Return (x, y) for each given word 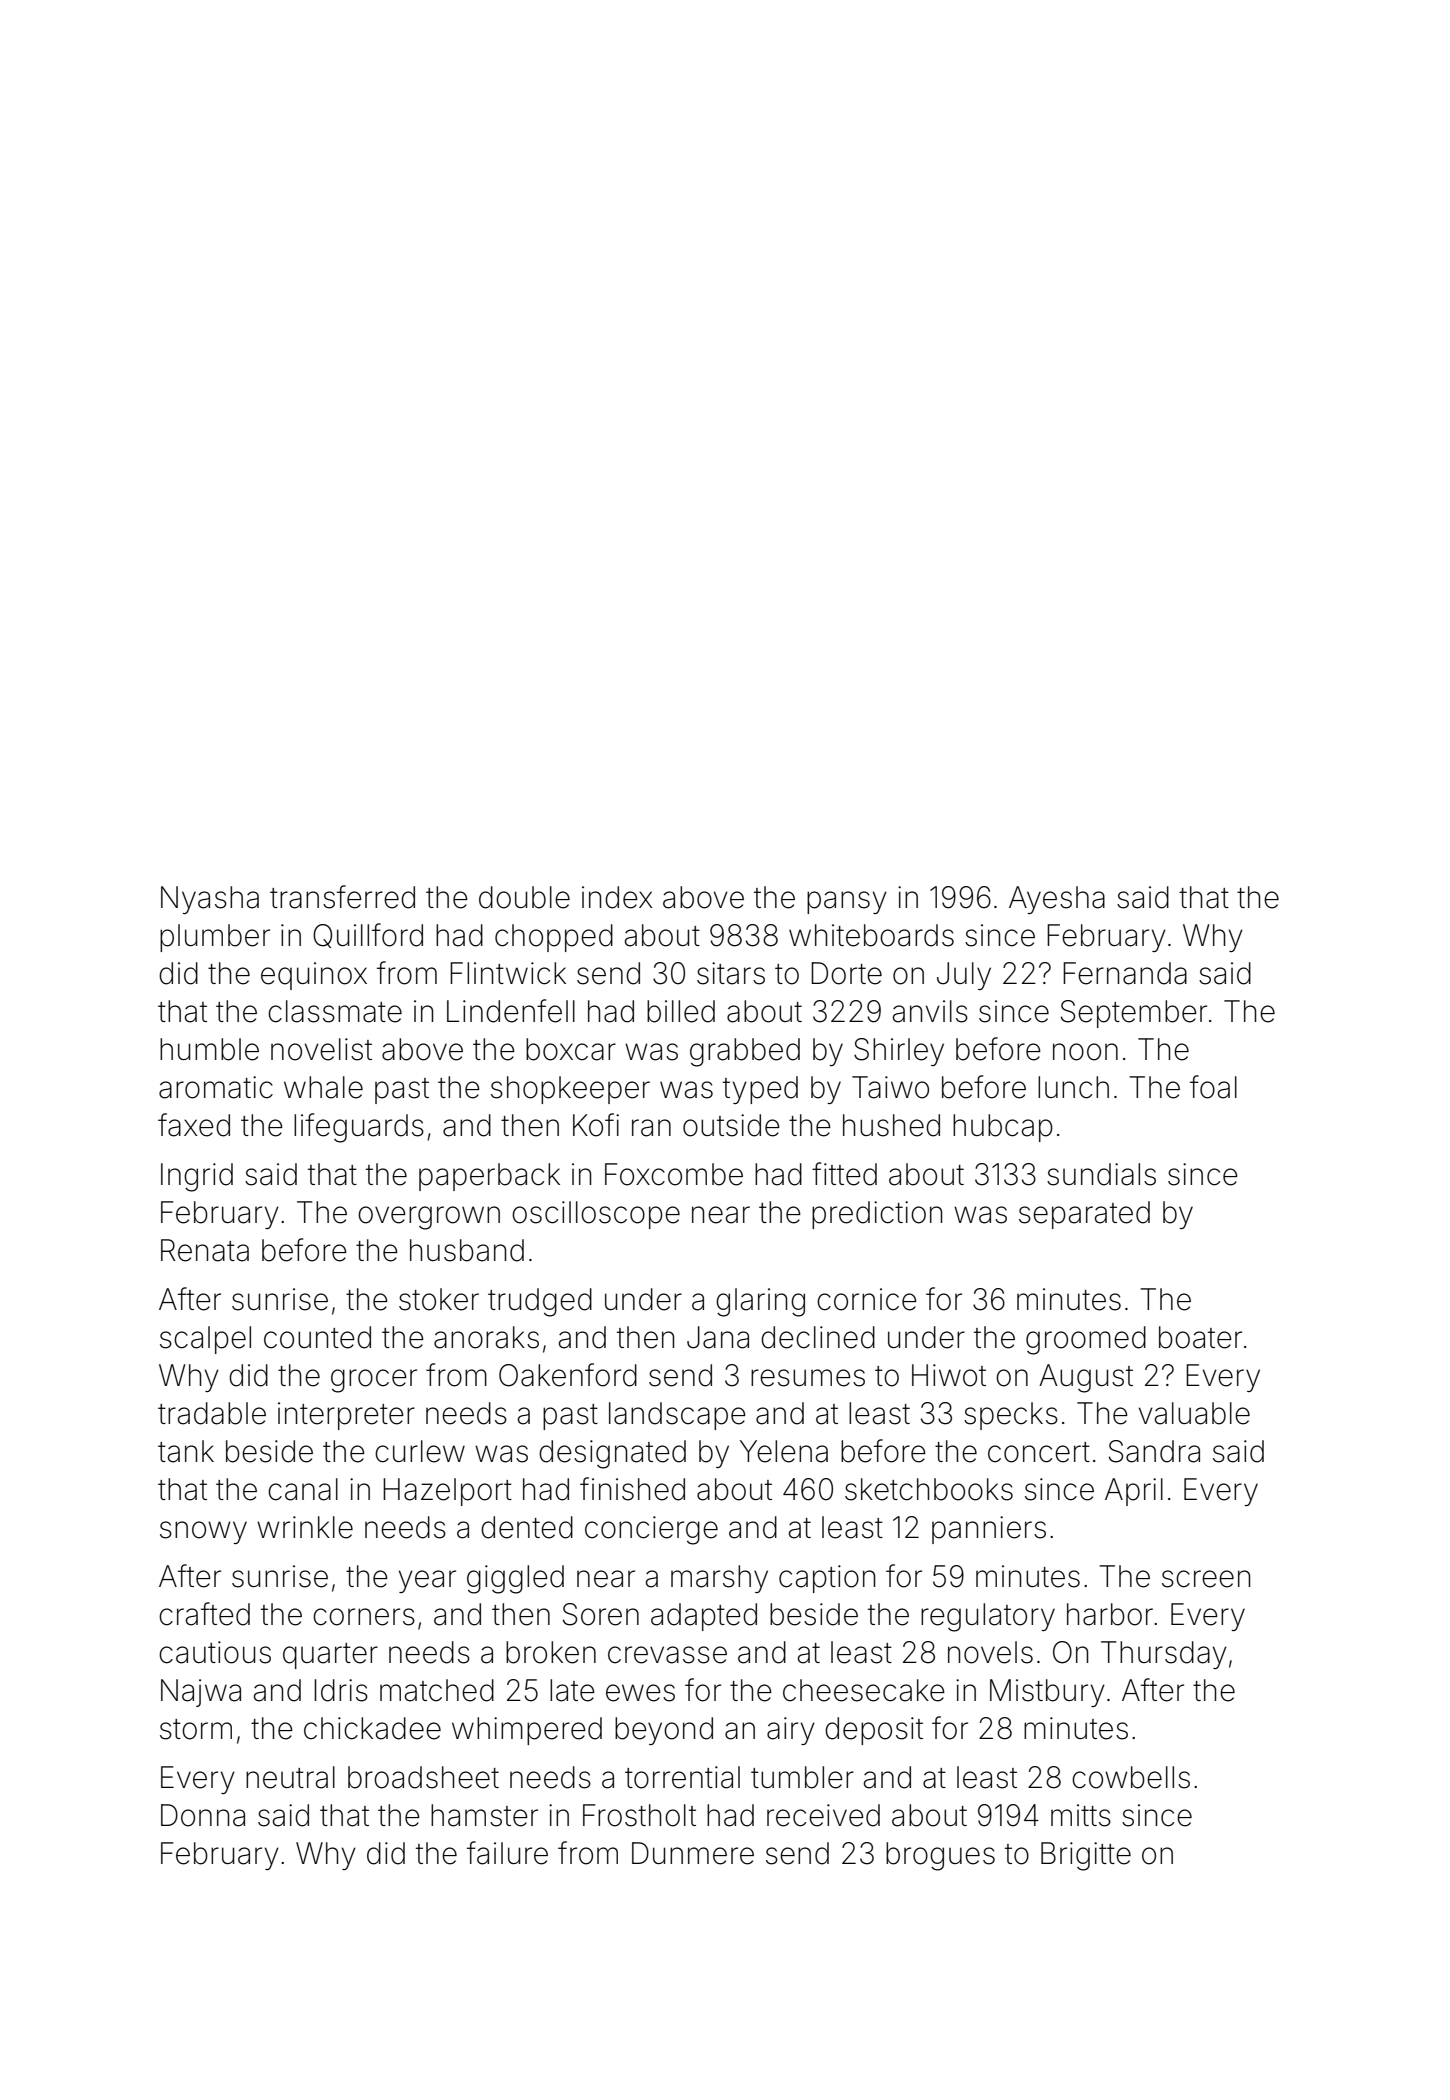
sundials (1101, 1174)
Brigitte (1086, 1856)
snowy (203, 1532)
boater (1200, 1337)
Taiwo (890, 1087)
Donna (203, 1815)
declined (818, 1337)
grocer (374, 1381)
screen (1206, 1579)
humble (209, 1049)
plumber (215, 938)
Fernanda (1125, 973)
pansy (847, 902)
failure (507, 1853)
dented (527, 1527)
